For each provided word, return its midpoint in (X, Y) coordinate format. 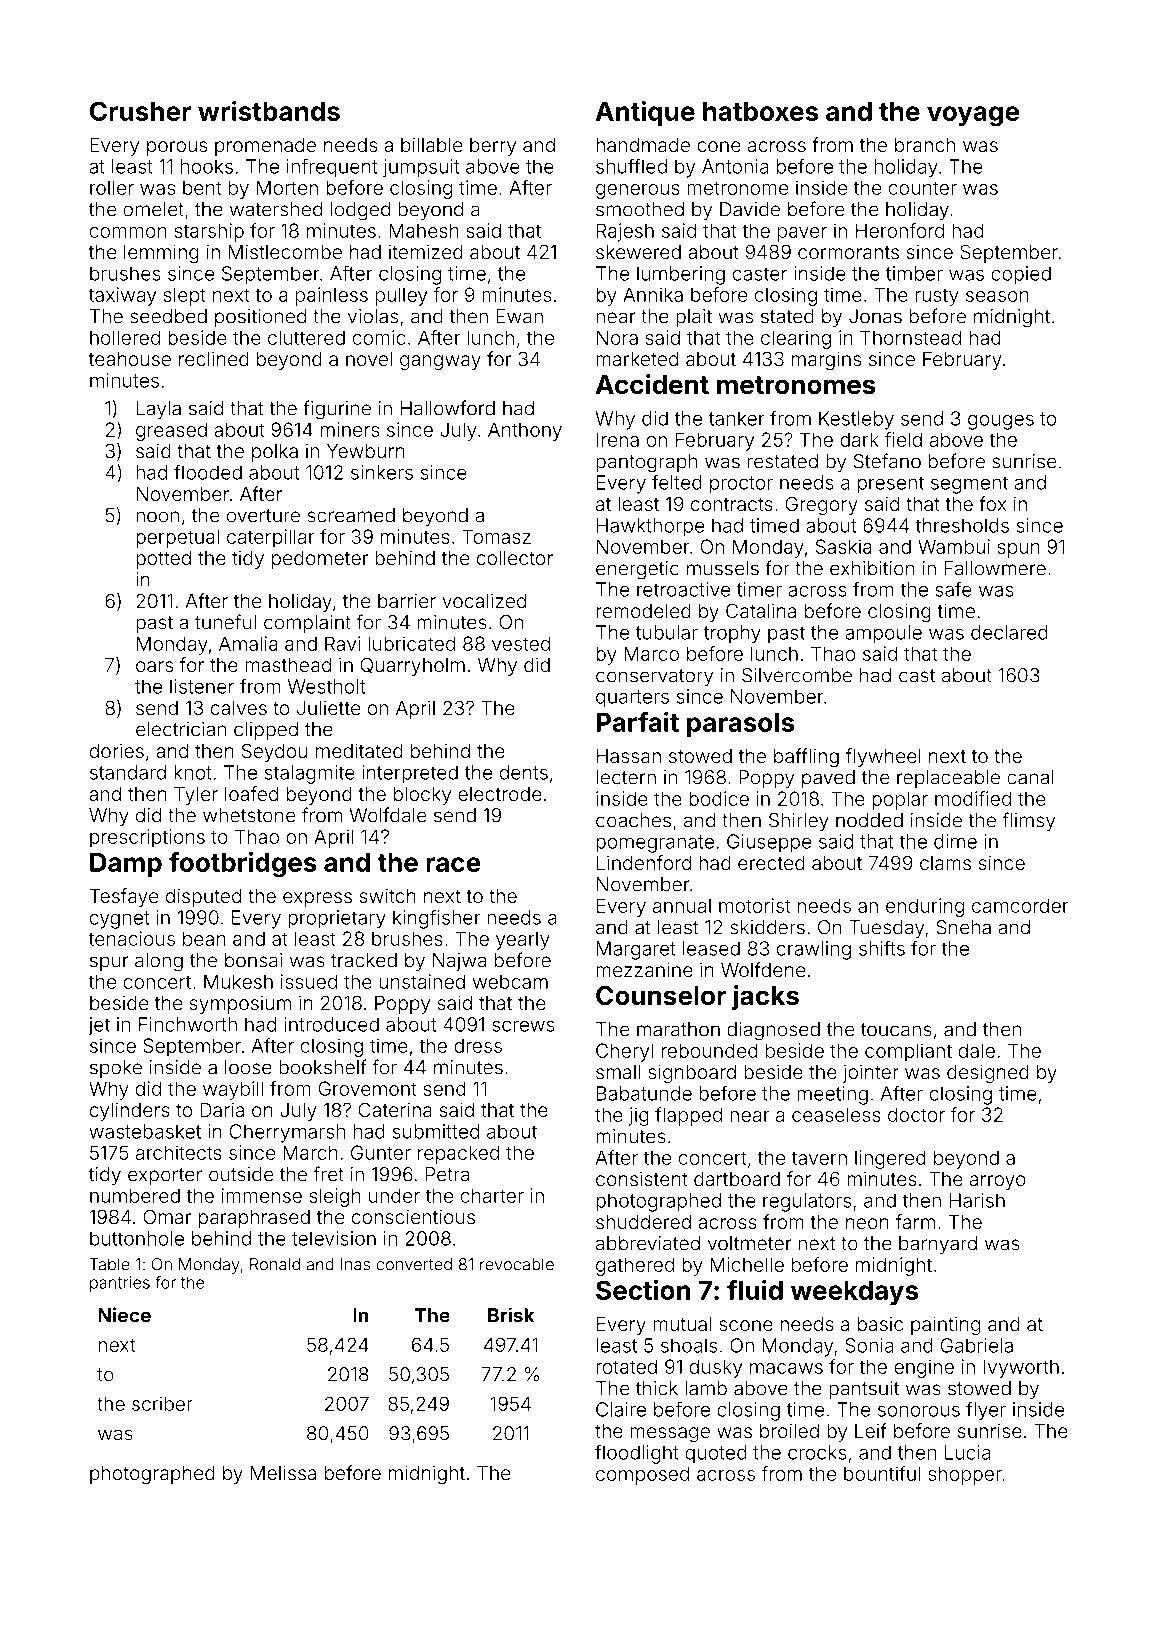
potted (163, 560)
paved (828, 779)
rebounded (710, 1050)
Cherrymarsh (287, 1133)
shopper (965, 1475)
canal (1030, 777)
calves (239, 708)
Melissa (283, 1472)
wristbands (269, 111)
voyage (973, 116)
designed (988, 1073)
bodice (719, 798)
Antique (645, 113)
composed (642, 1475)
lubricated (411, 643)
